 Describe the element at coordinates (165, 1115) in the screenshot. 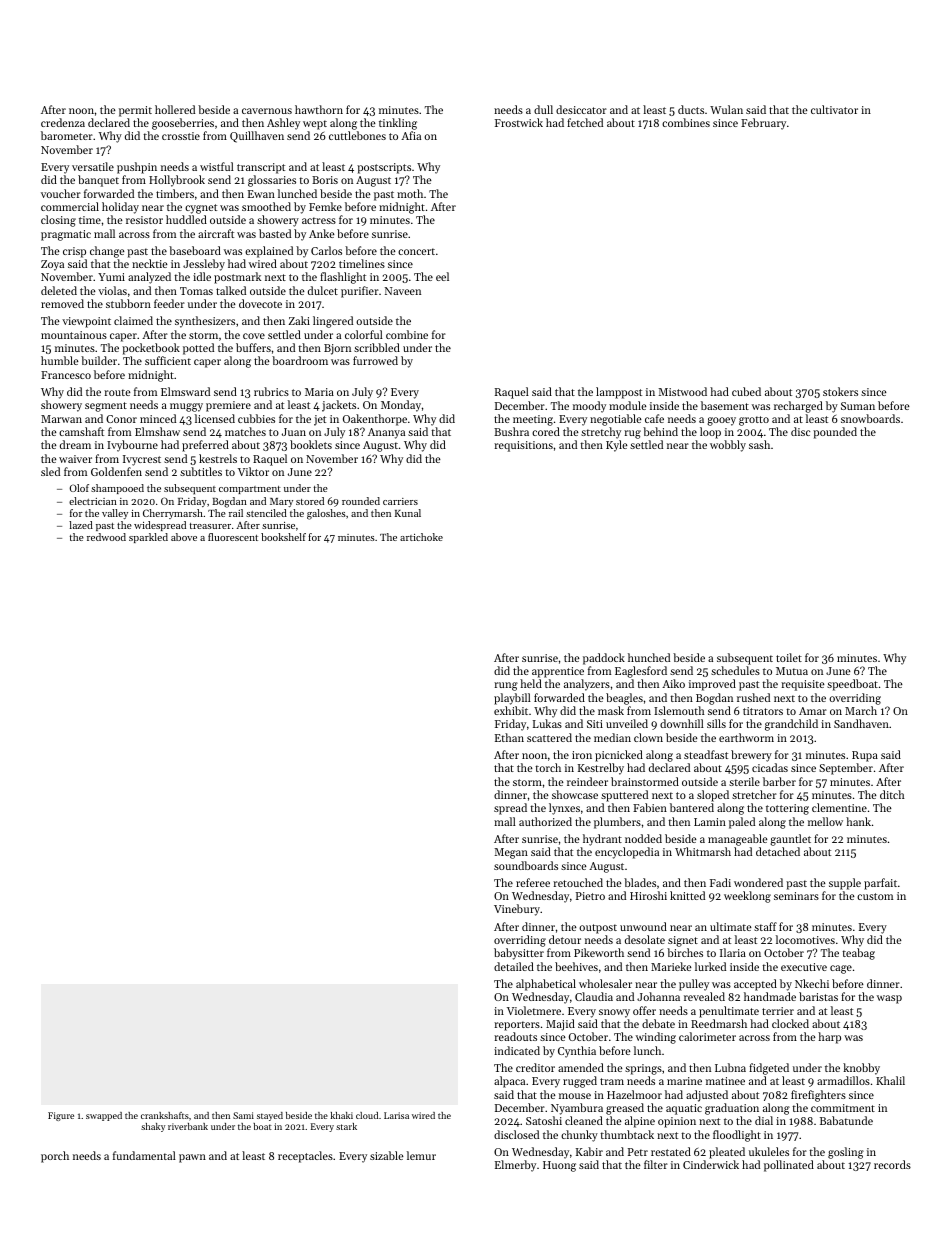

I see `crankshafts` at that location.
